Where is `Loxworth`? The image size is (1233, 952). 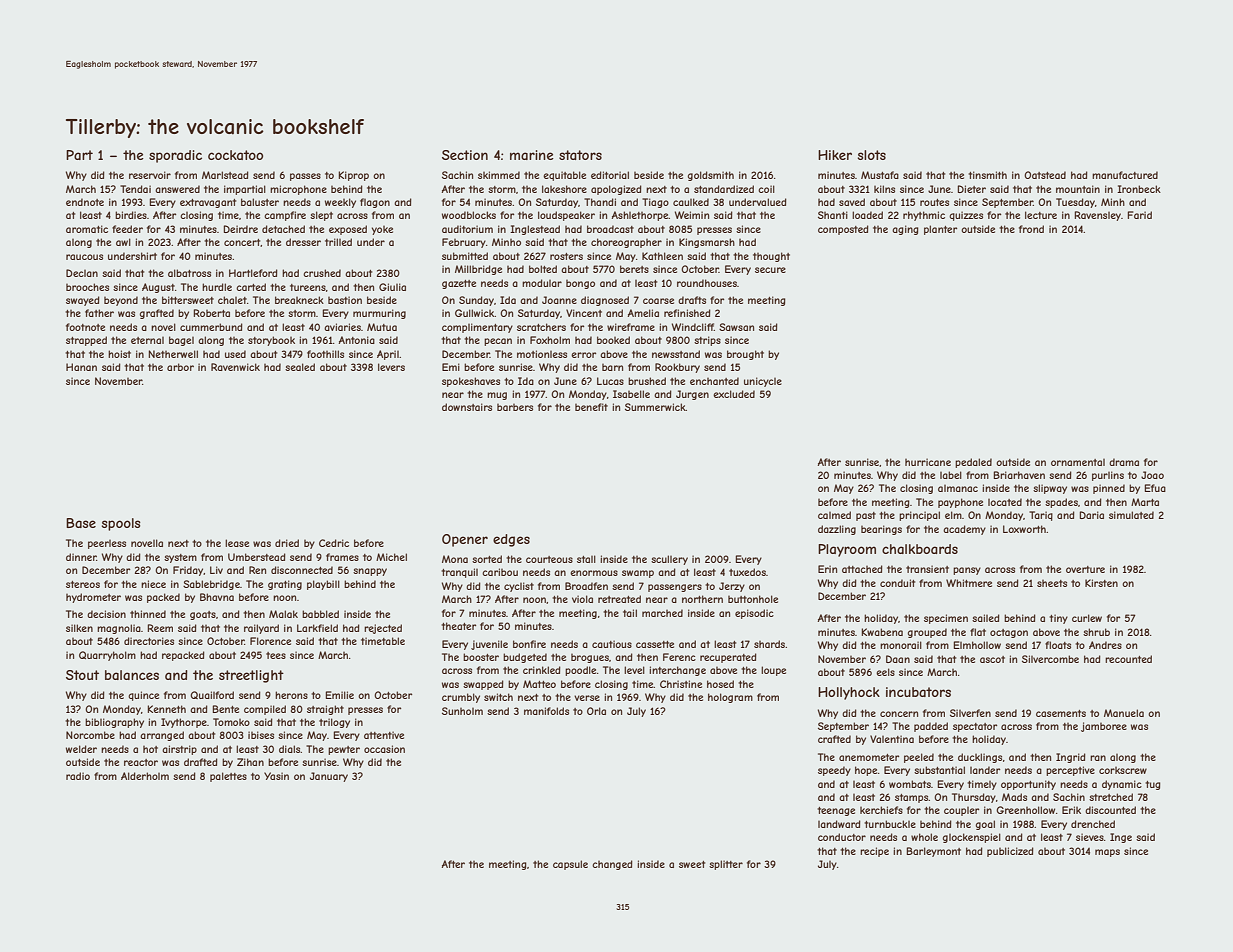 Loxworth is located at coordinates (1024, 529).
